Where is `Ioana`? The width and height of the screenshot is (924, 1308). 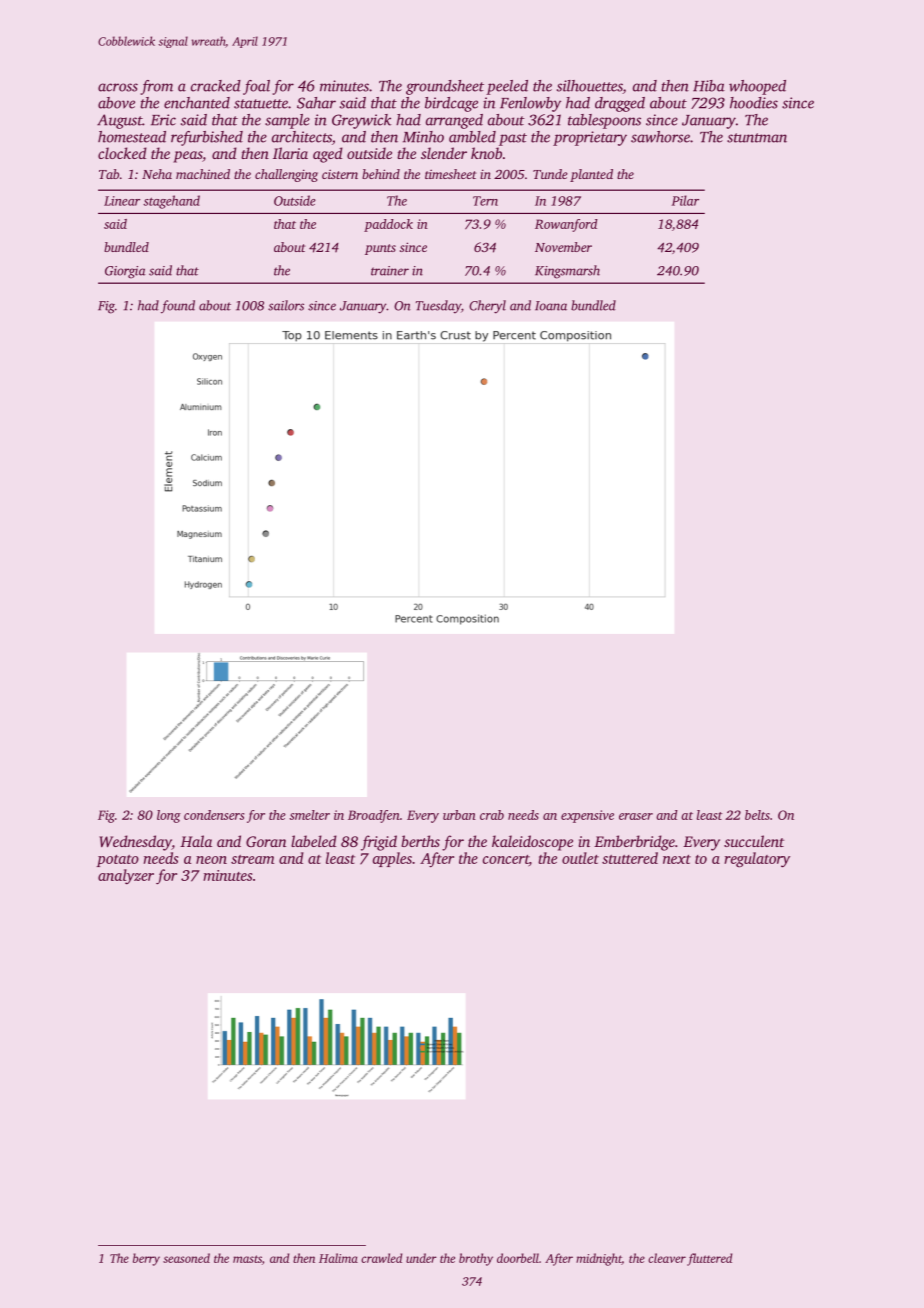
Ioana is located at coordinates (551, 306).
